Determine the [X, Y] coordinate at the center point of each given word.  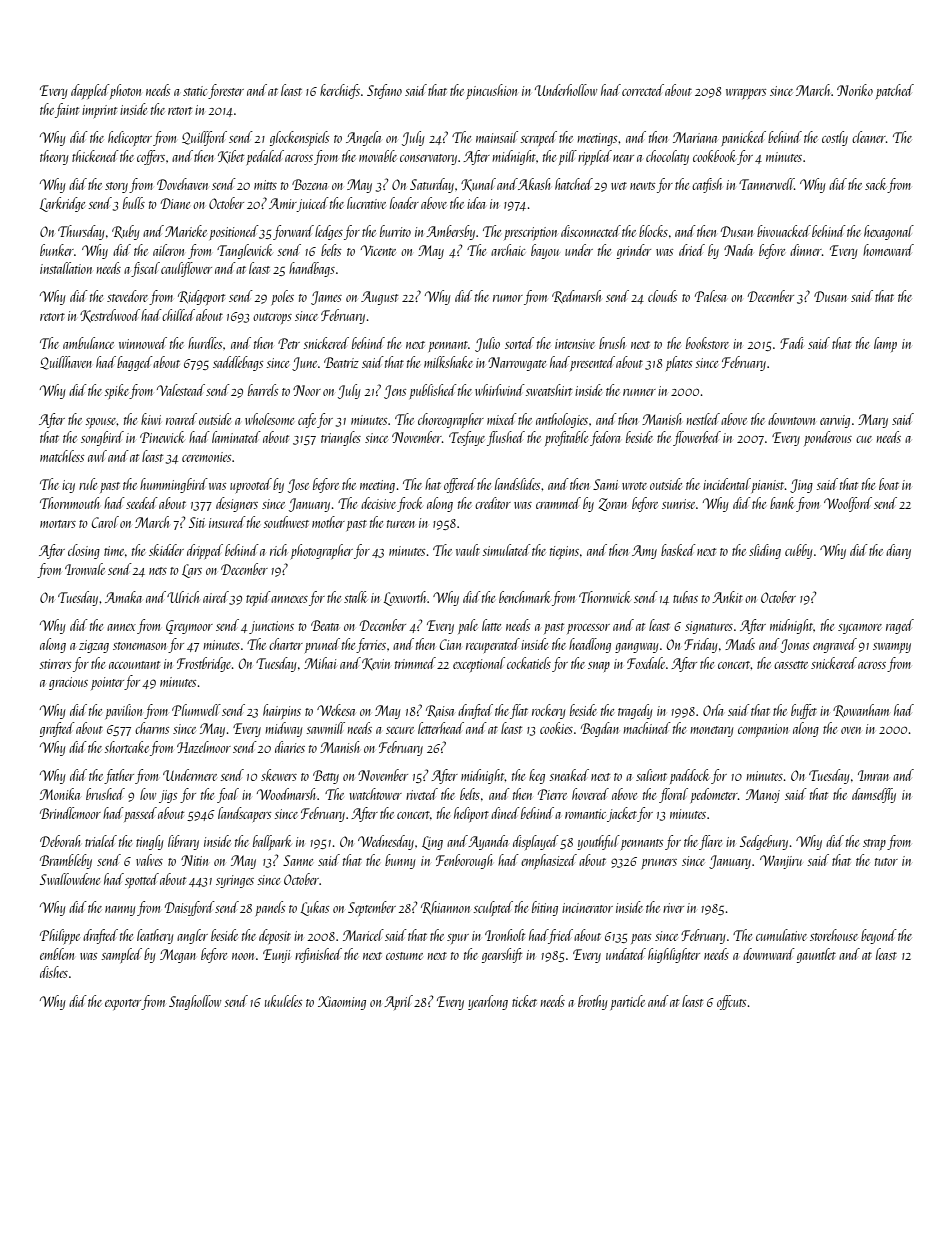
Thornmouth [70, 503]
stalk [356, 597]
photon [125, 91]
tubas [685, 597]
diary [898, 551]
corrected [643, 90]
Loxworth [406, 598]
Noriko [855, 90]
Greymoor [189, 627]
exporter [123, 1004]
